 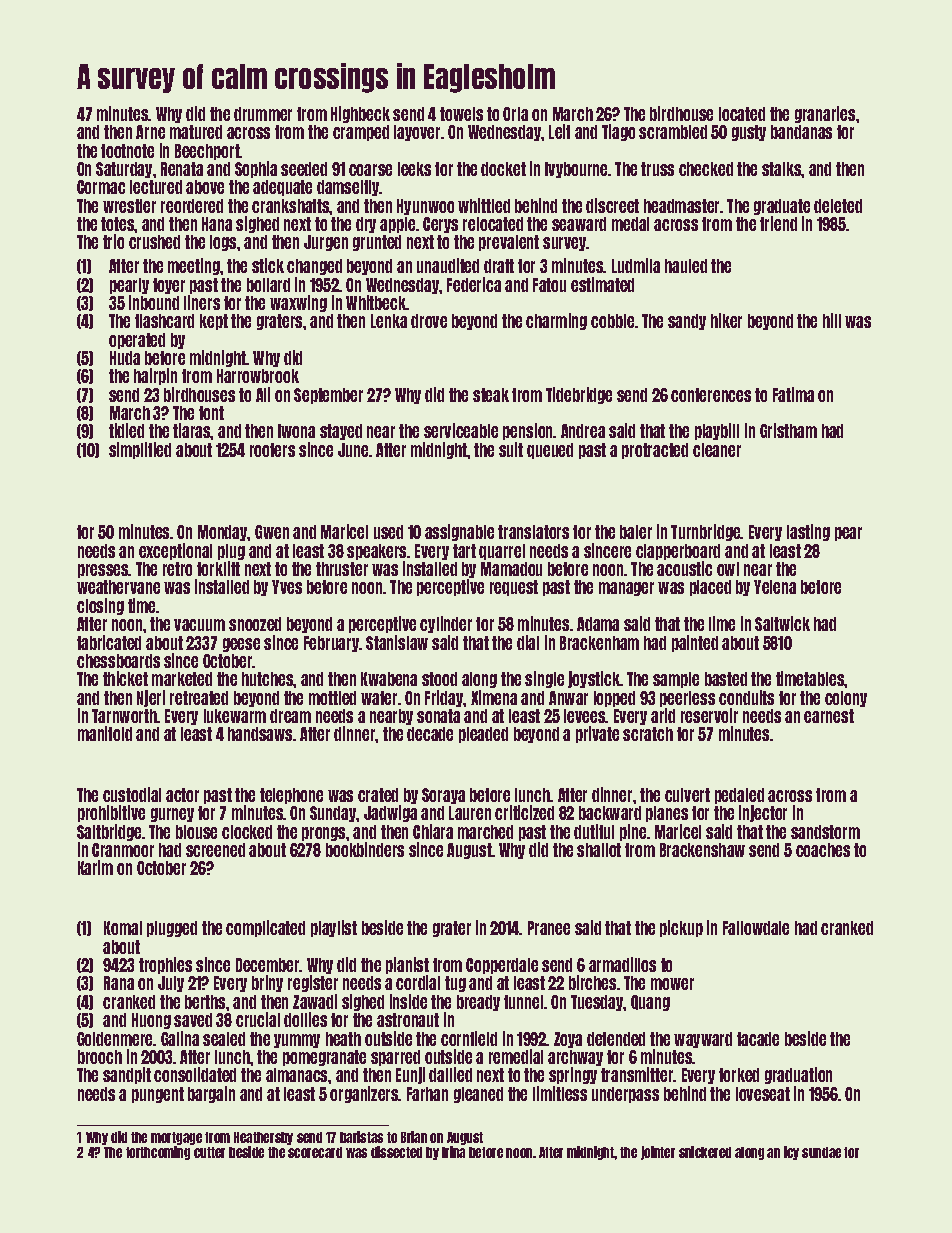 I want to click on Zoya, so click(x=568, y=1040).
